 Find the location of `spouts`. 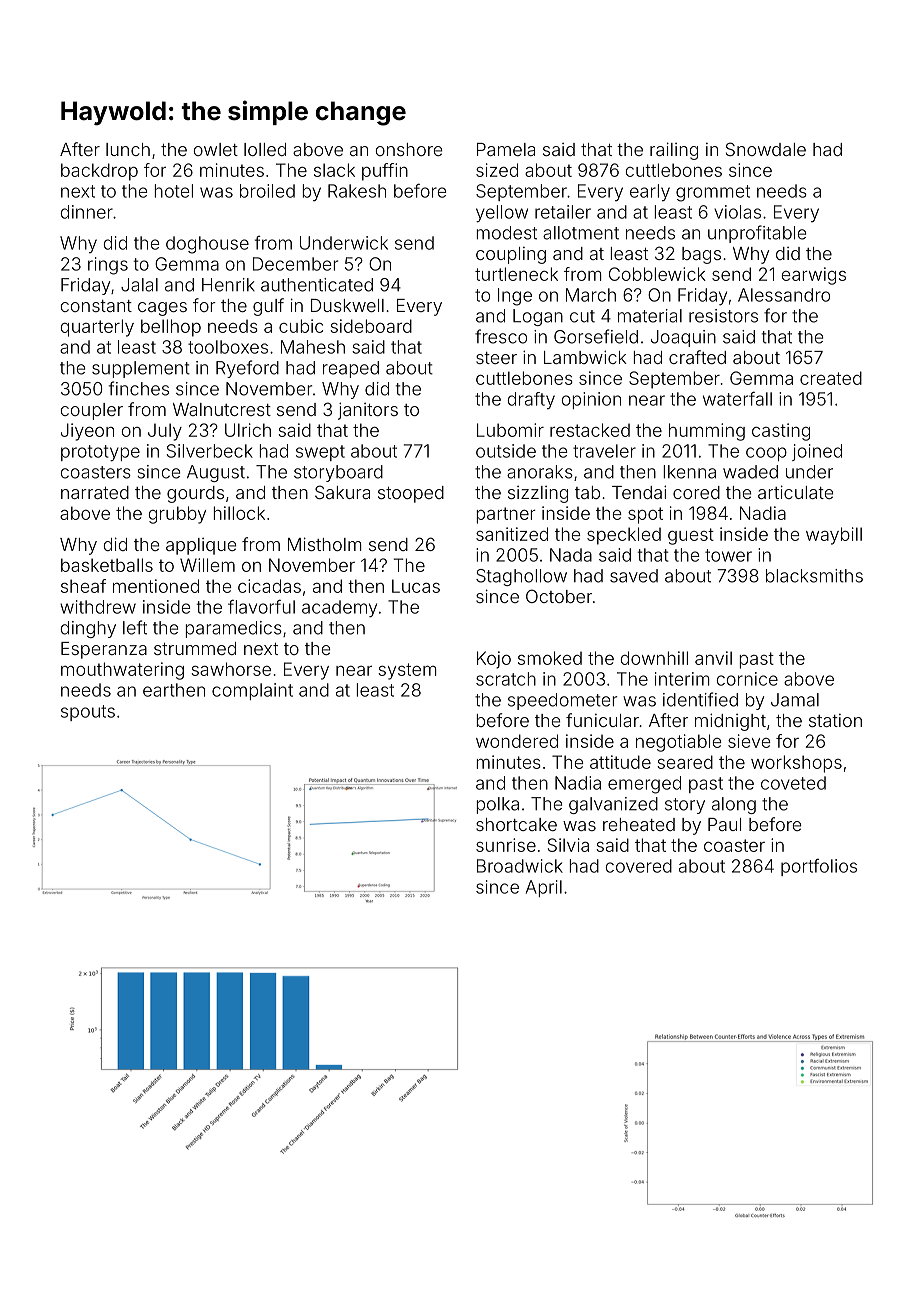

spouts is located at coordinates (88, 713).
